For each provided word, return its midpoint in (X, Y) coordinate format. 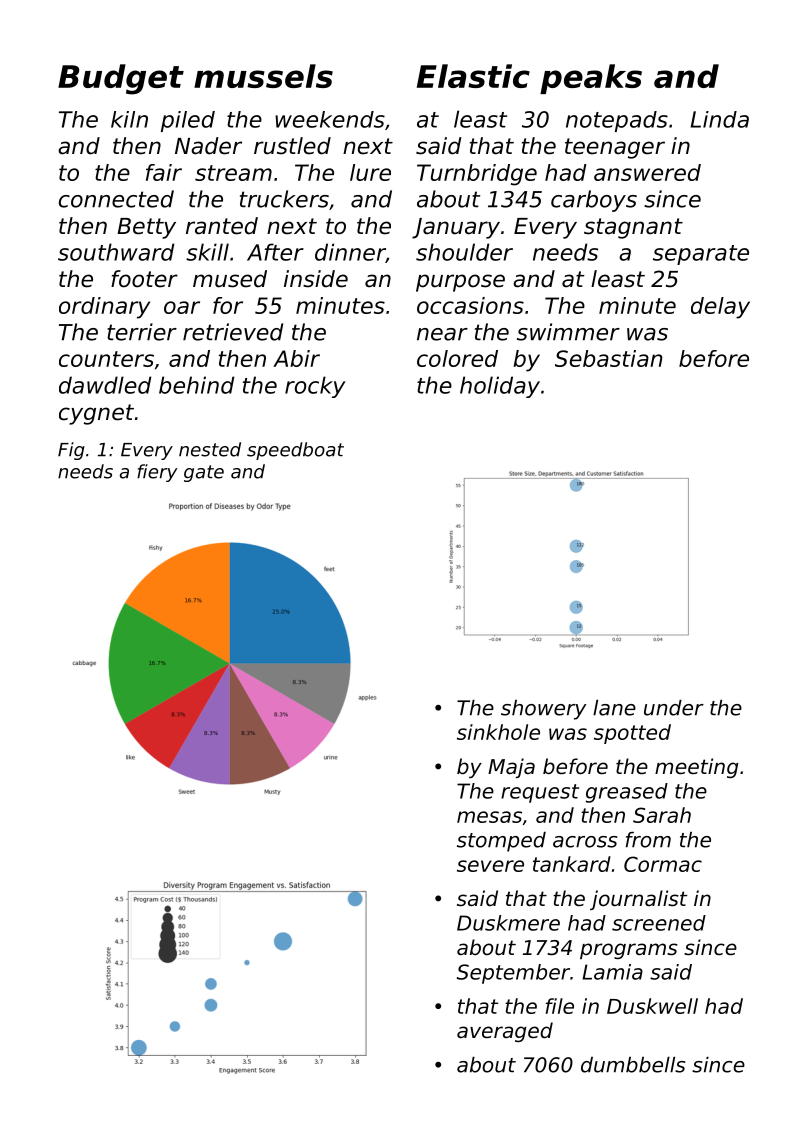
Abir (296, 358)
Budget (121, 79)
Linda (720, 119)
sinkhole (498, 732)
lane (614, 708)
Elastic (473, 76)
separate (701, 255)
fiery (157, 473)
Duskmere (508, 923)
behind (196, 385)
